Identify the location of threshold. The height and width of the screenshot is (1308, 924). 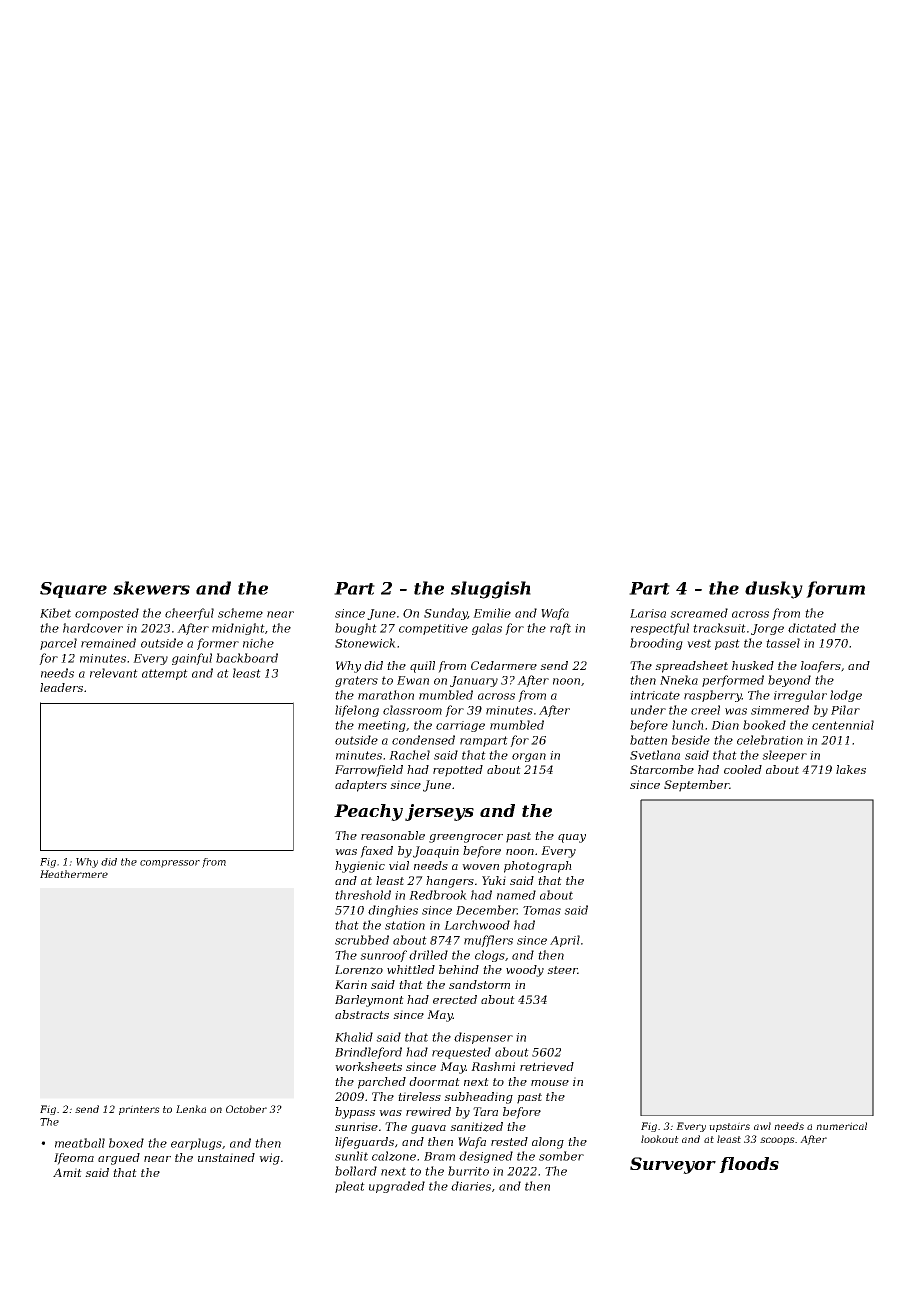
(363, 895).
